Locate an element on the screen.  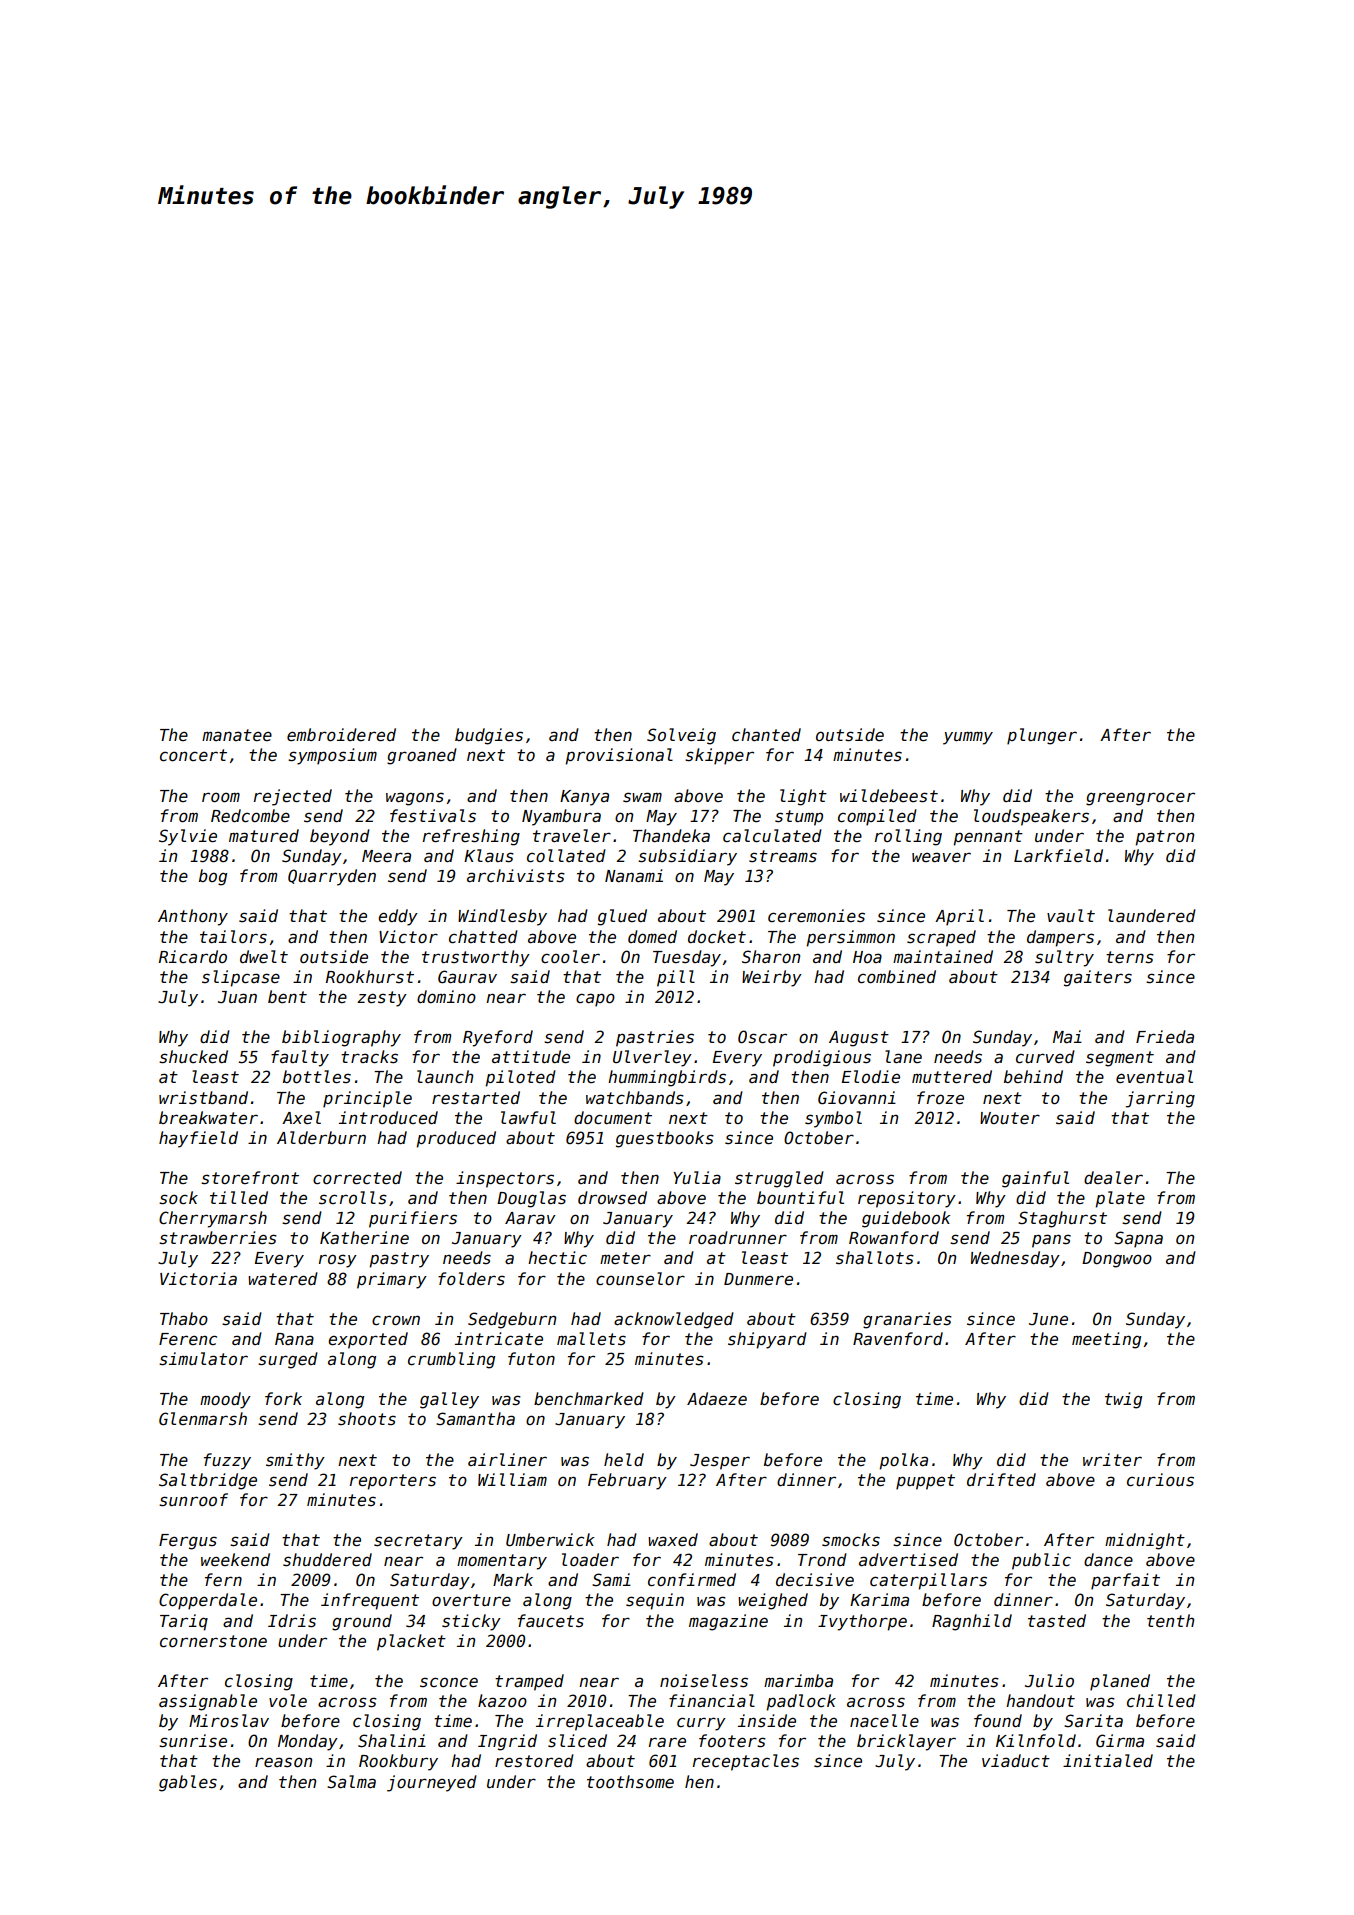
Kanya is located at coordinates (584, 798).
